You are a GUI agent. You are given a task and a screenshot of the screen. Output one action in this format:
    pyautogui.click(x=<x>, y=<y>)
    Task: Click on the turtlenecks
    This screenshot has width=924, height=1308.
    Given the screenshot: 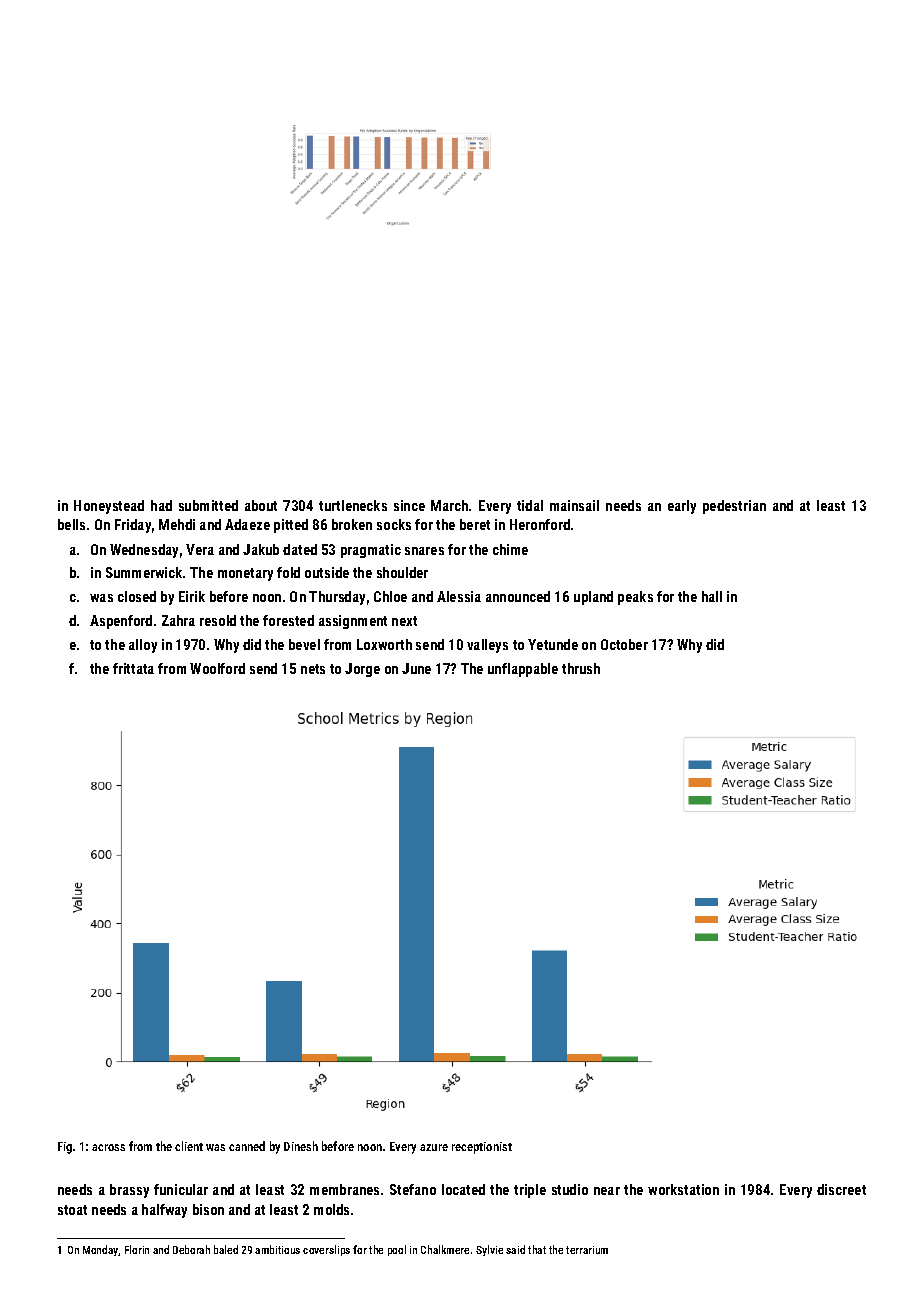 What is the action you would take?
    pyautogui.click(x=353, y=505)
